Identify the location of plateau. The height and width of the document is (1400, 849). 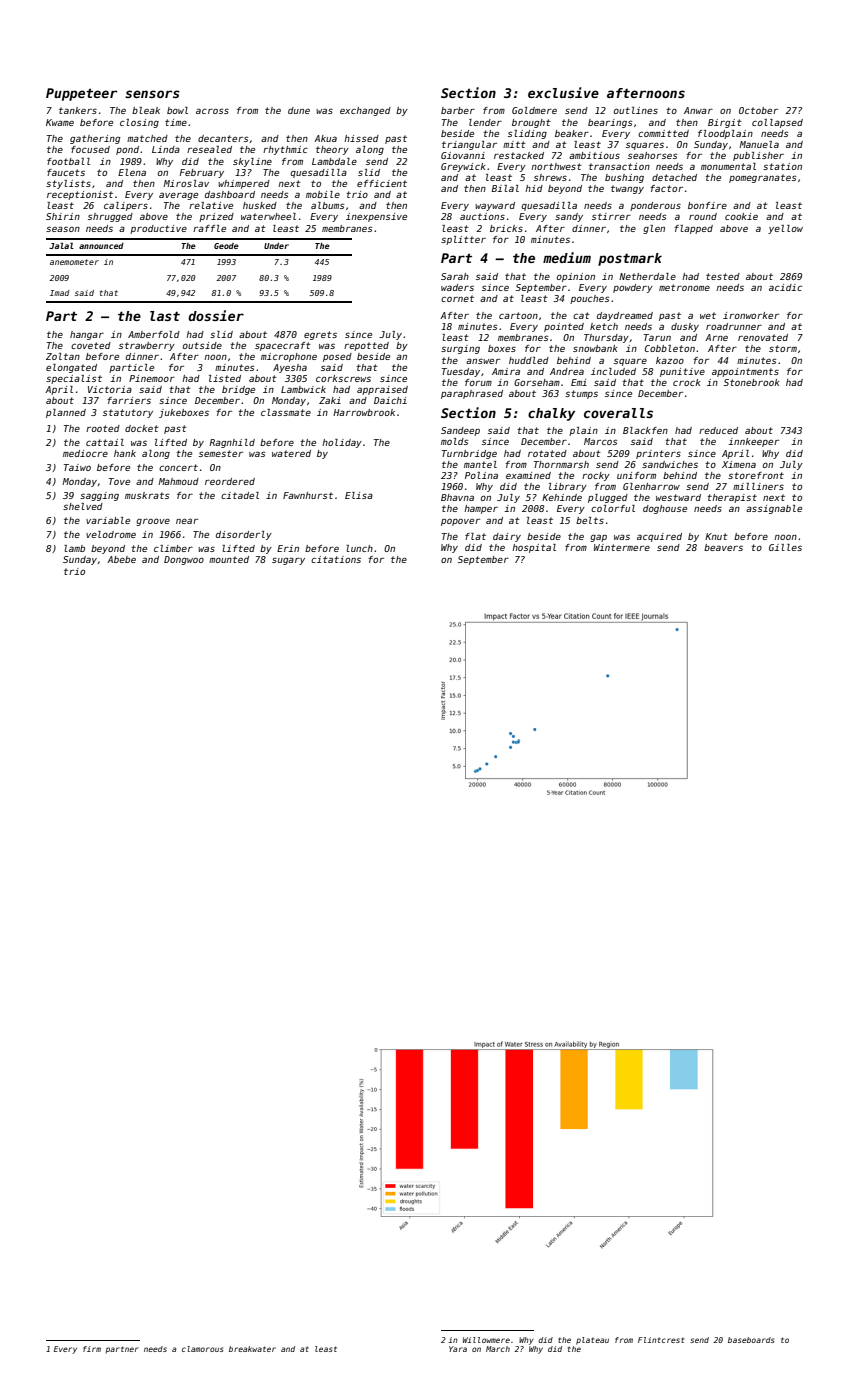
(592, 1341).
